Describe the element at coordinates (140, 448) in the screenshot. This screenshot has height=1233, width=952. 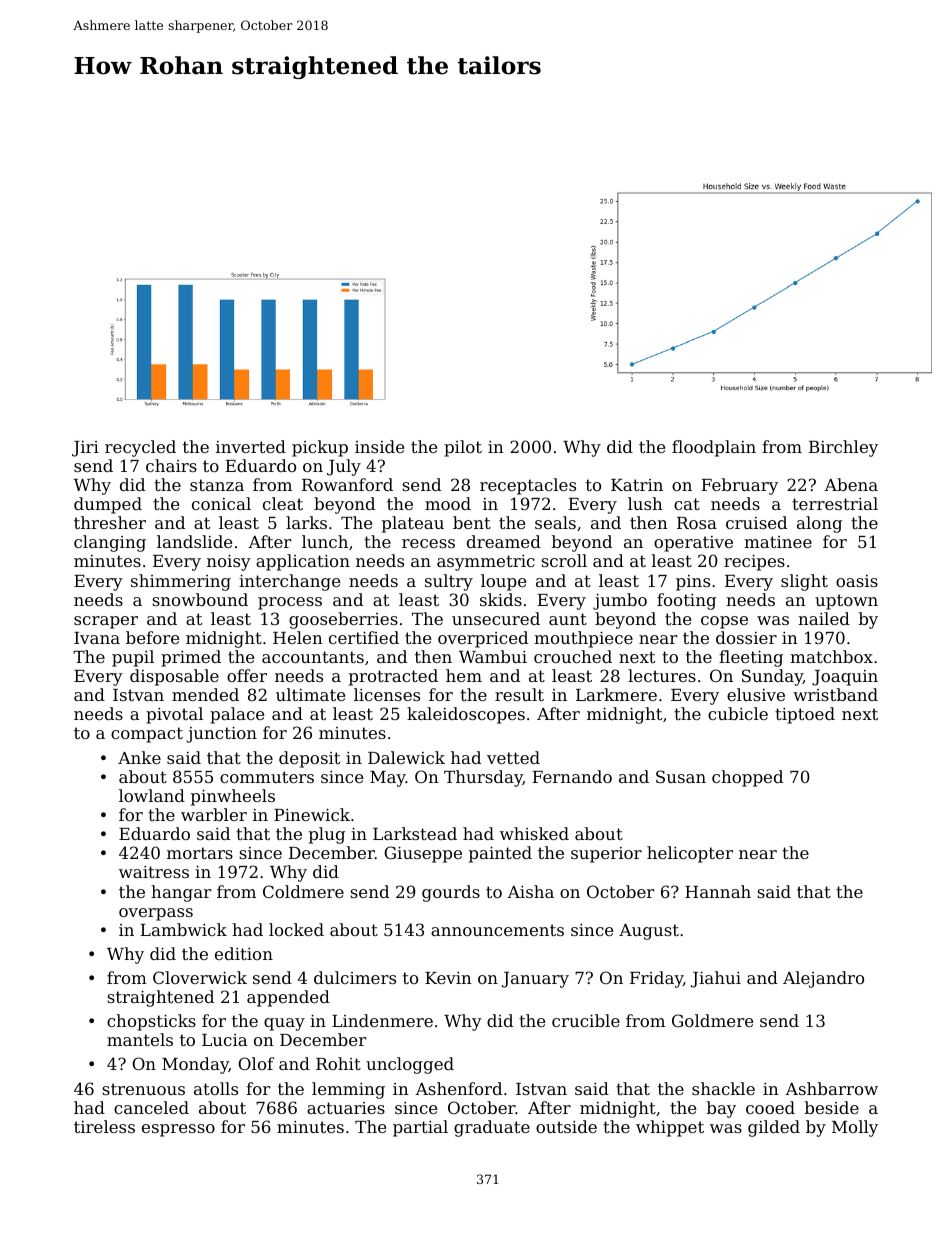
I see `recycled` at that location.
